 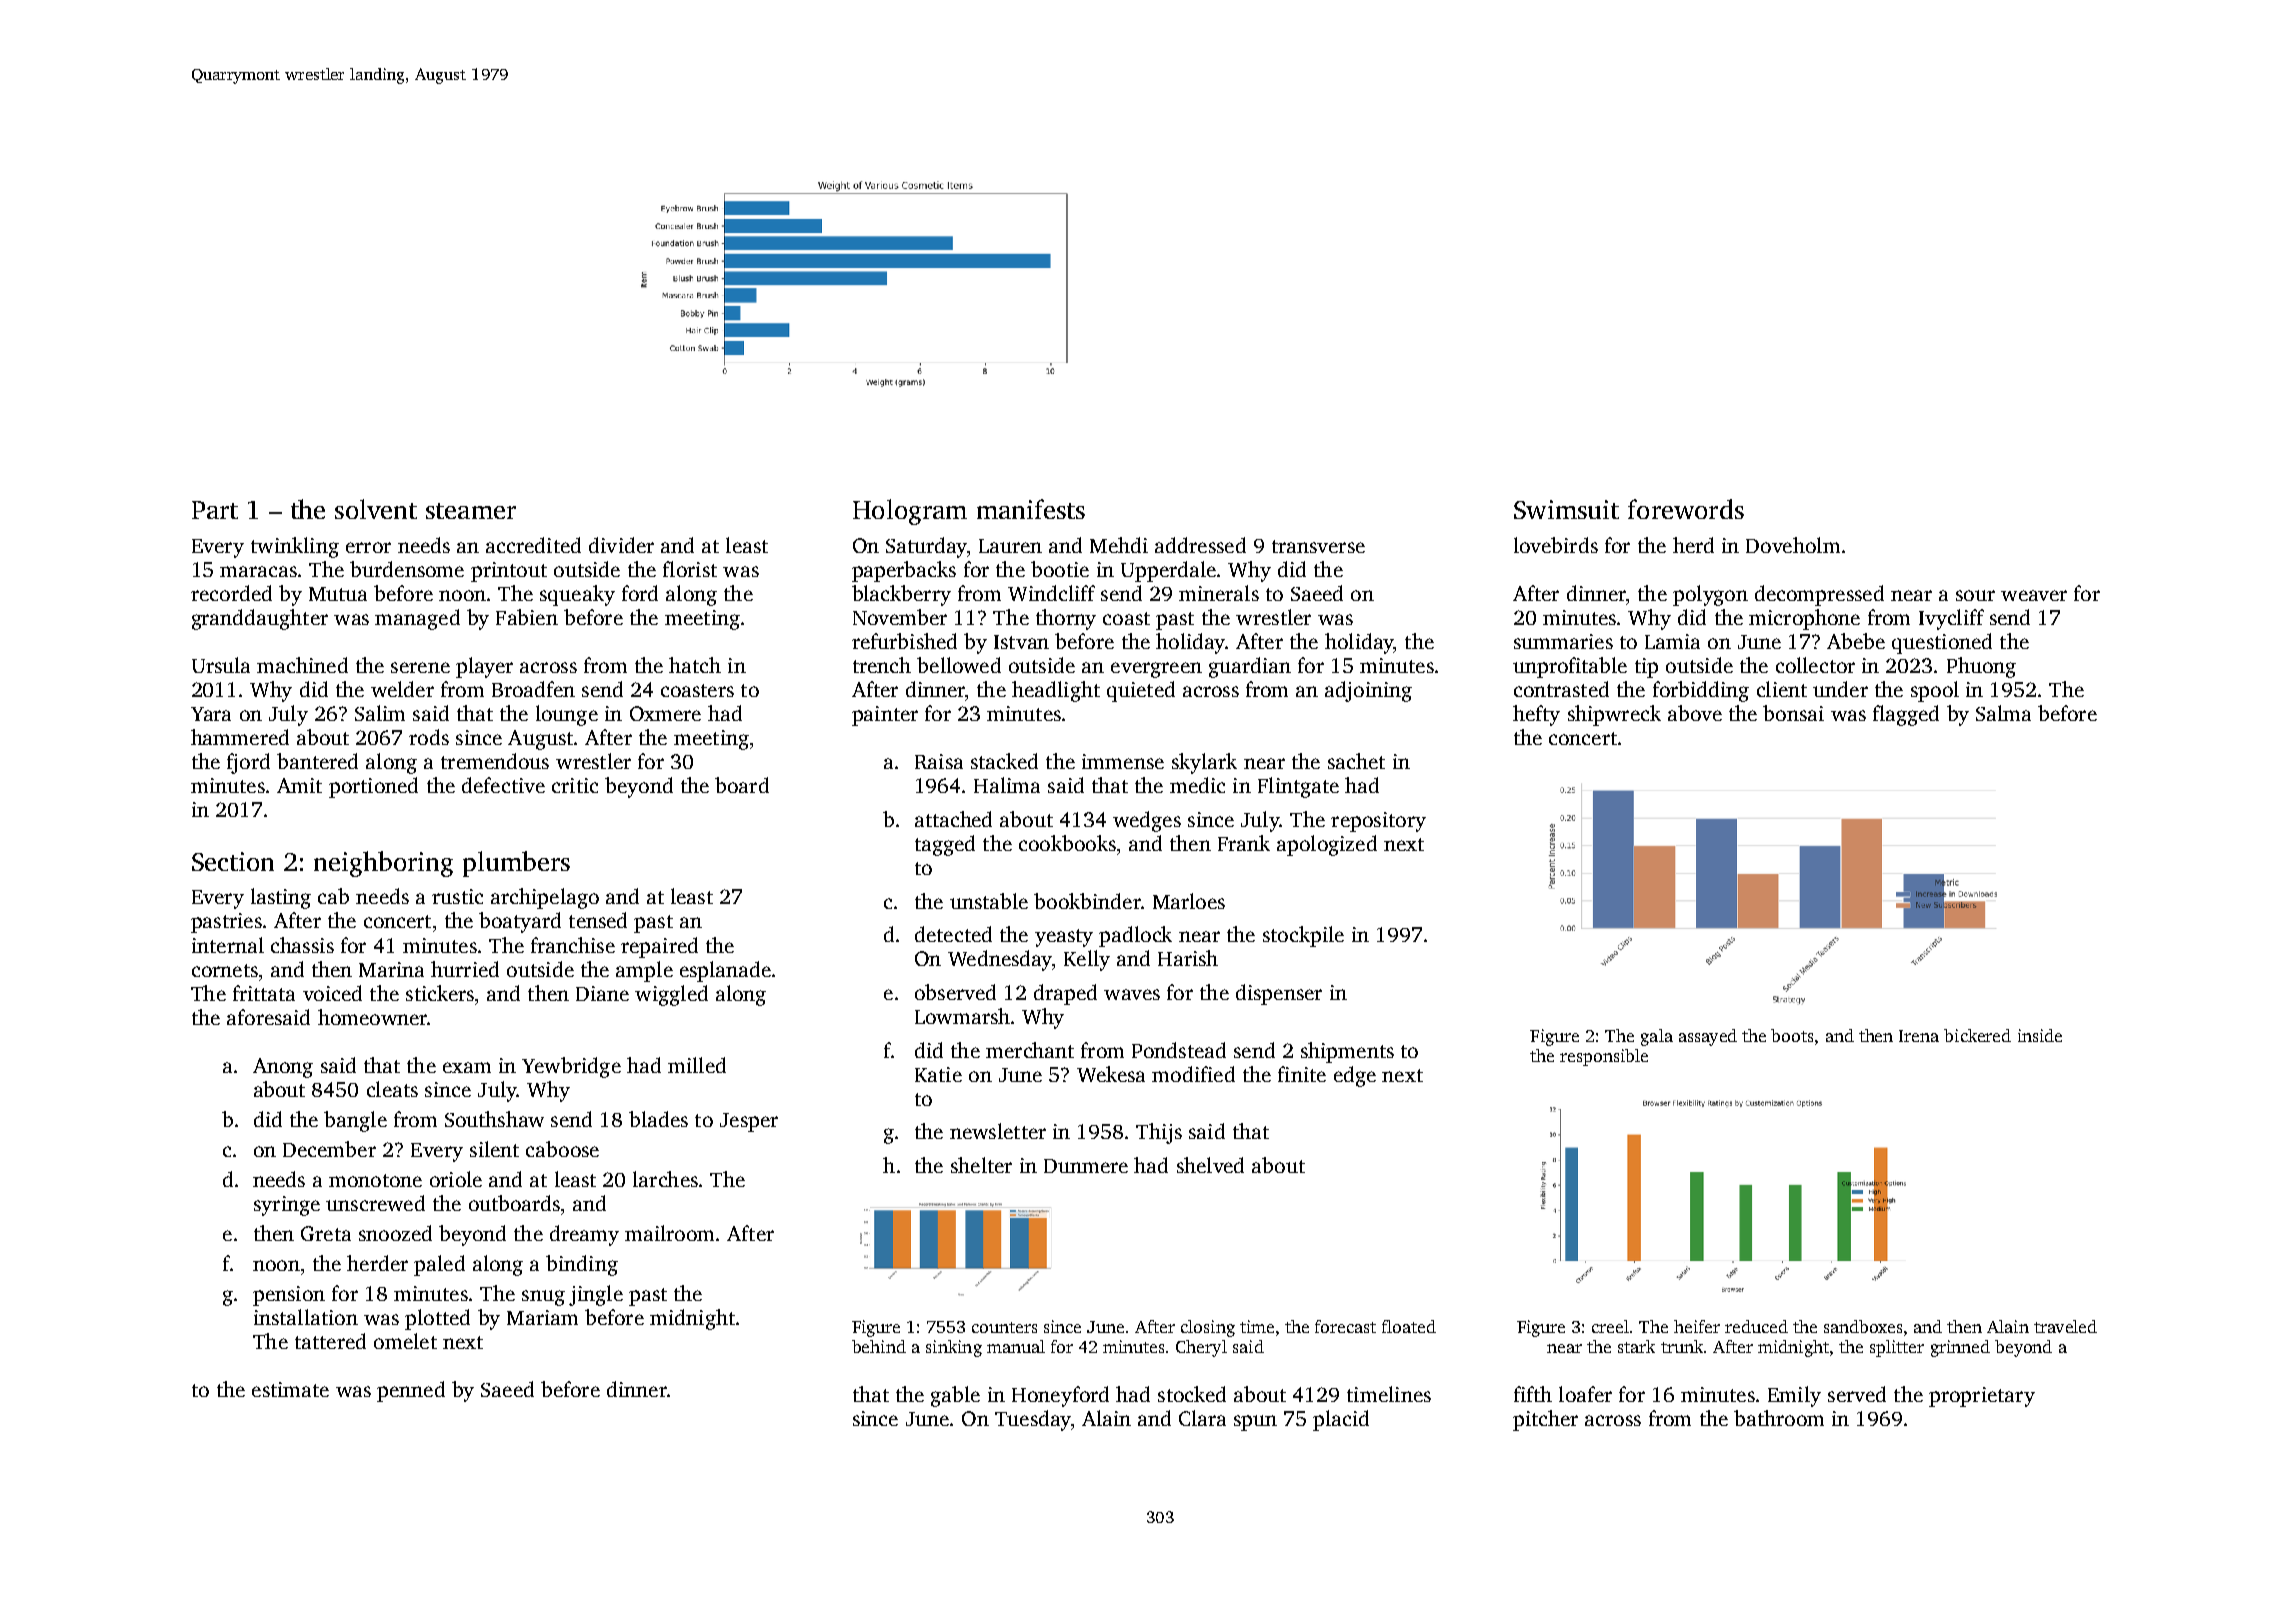 What do you see at coordinates (571, 1067) in the document?
I see `Yewbridge` at bounding box center [571, 1067].
